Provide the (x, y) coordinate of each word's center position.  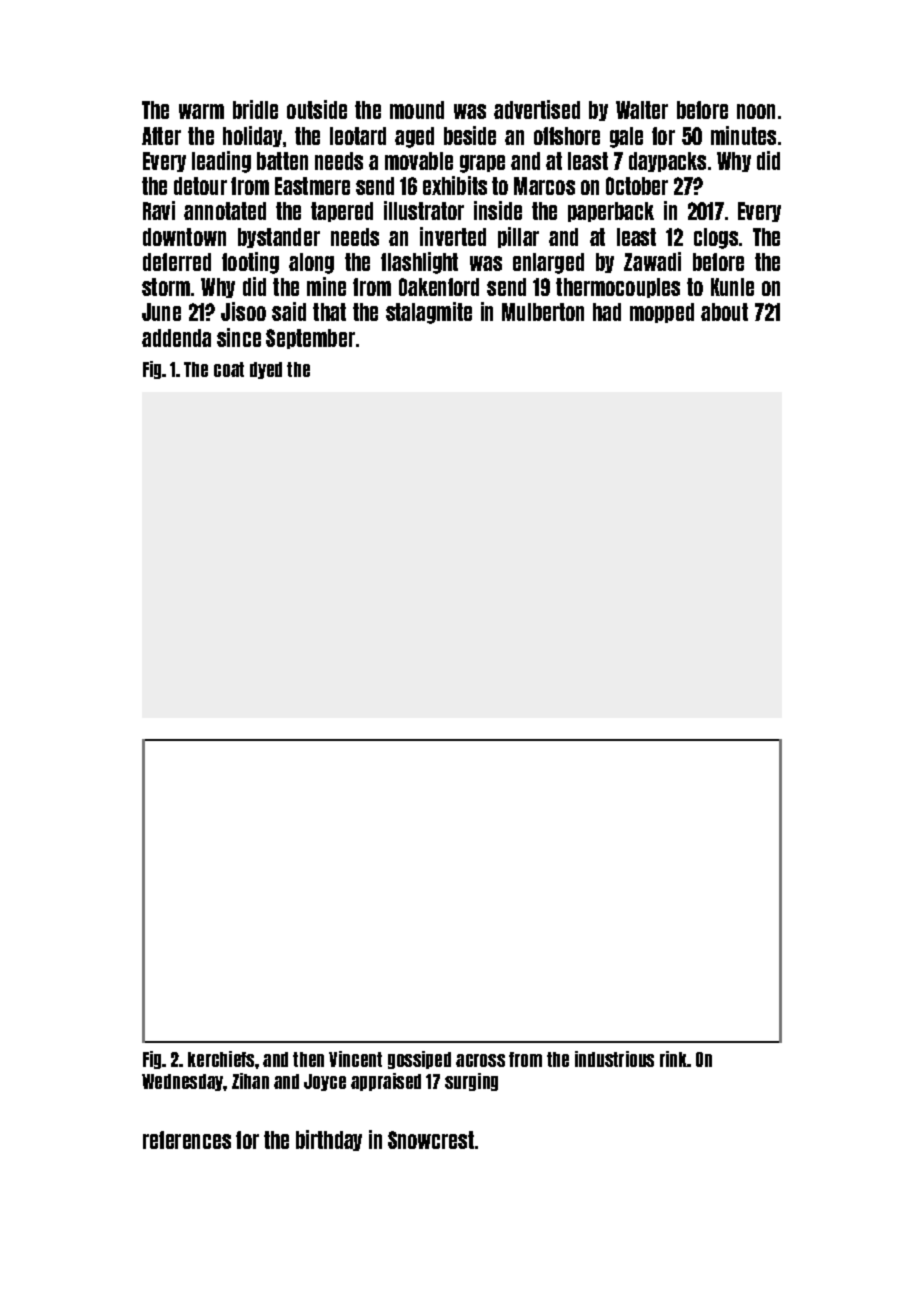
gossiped (419, 1060)
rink (674, 1059)
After (161, 136)
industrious (614, 1059)
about (724, 312)
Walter (642, 110)
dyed (266, 370)
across (480, 1060)
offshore (567, 136)
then (308, 1059)
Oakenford (439, 287)
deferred (177, 262)
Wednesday (183, 1082)
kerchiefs (221, 1059)
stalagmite (429, 313)
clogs (716, 238)
